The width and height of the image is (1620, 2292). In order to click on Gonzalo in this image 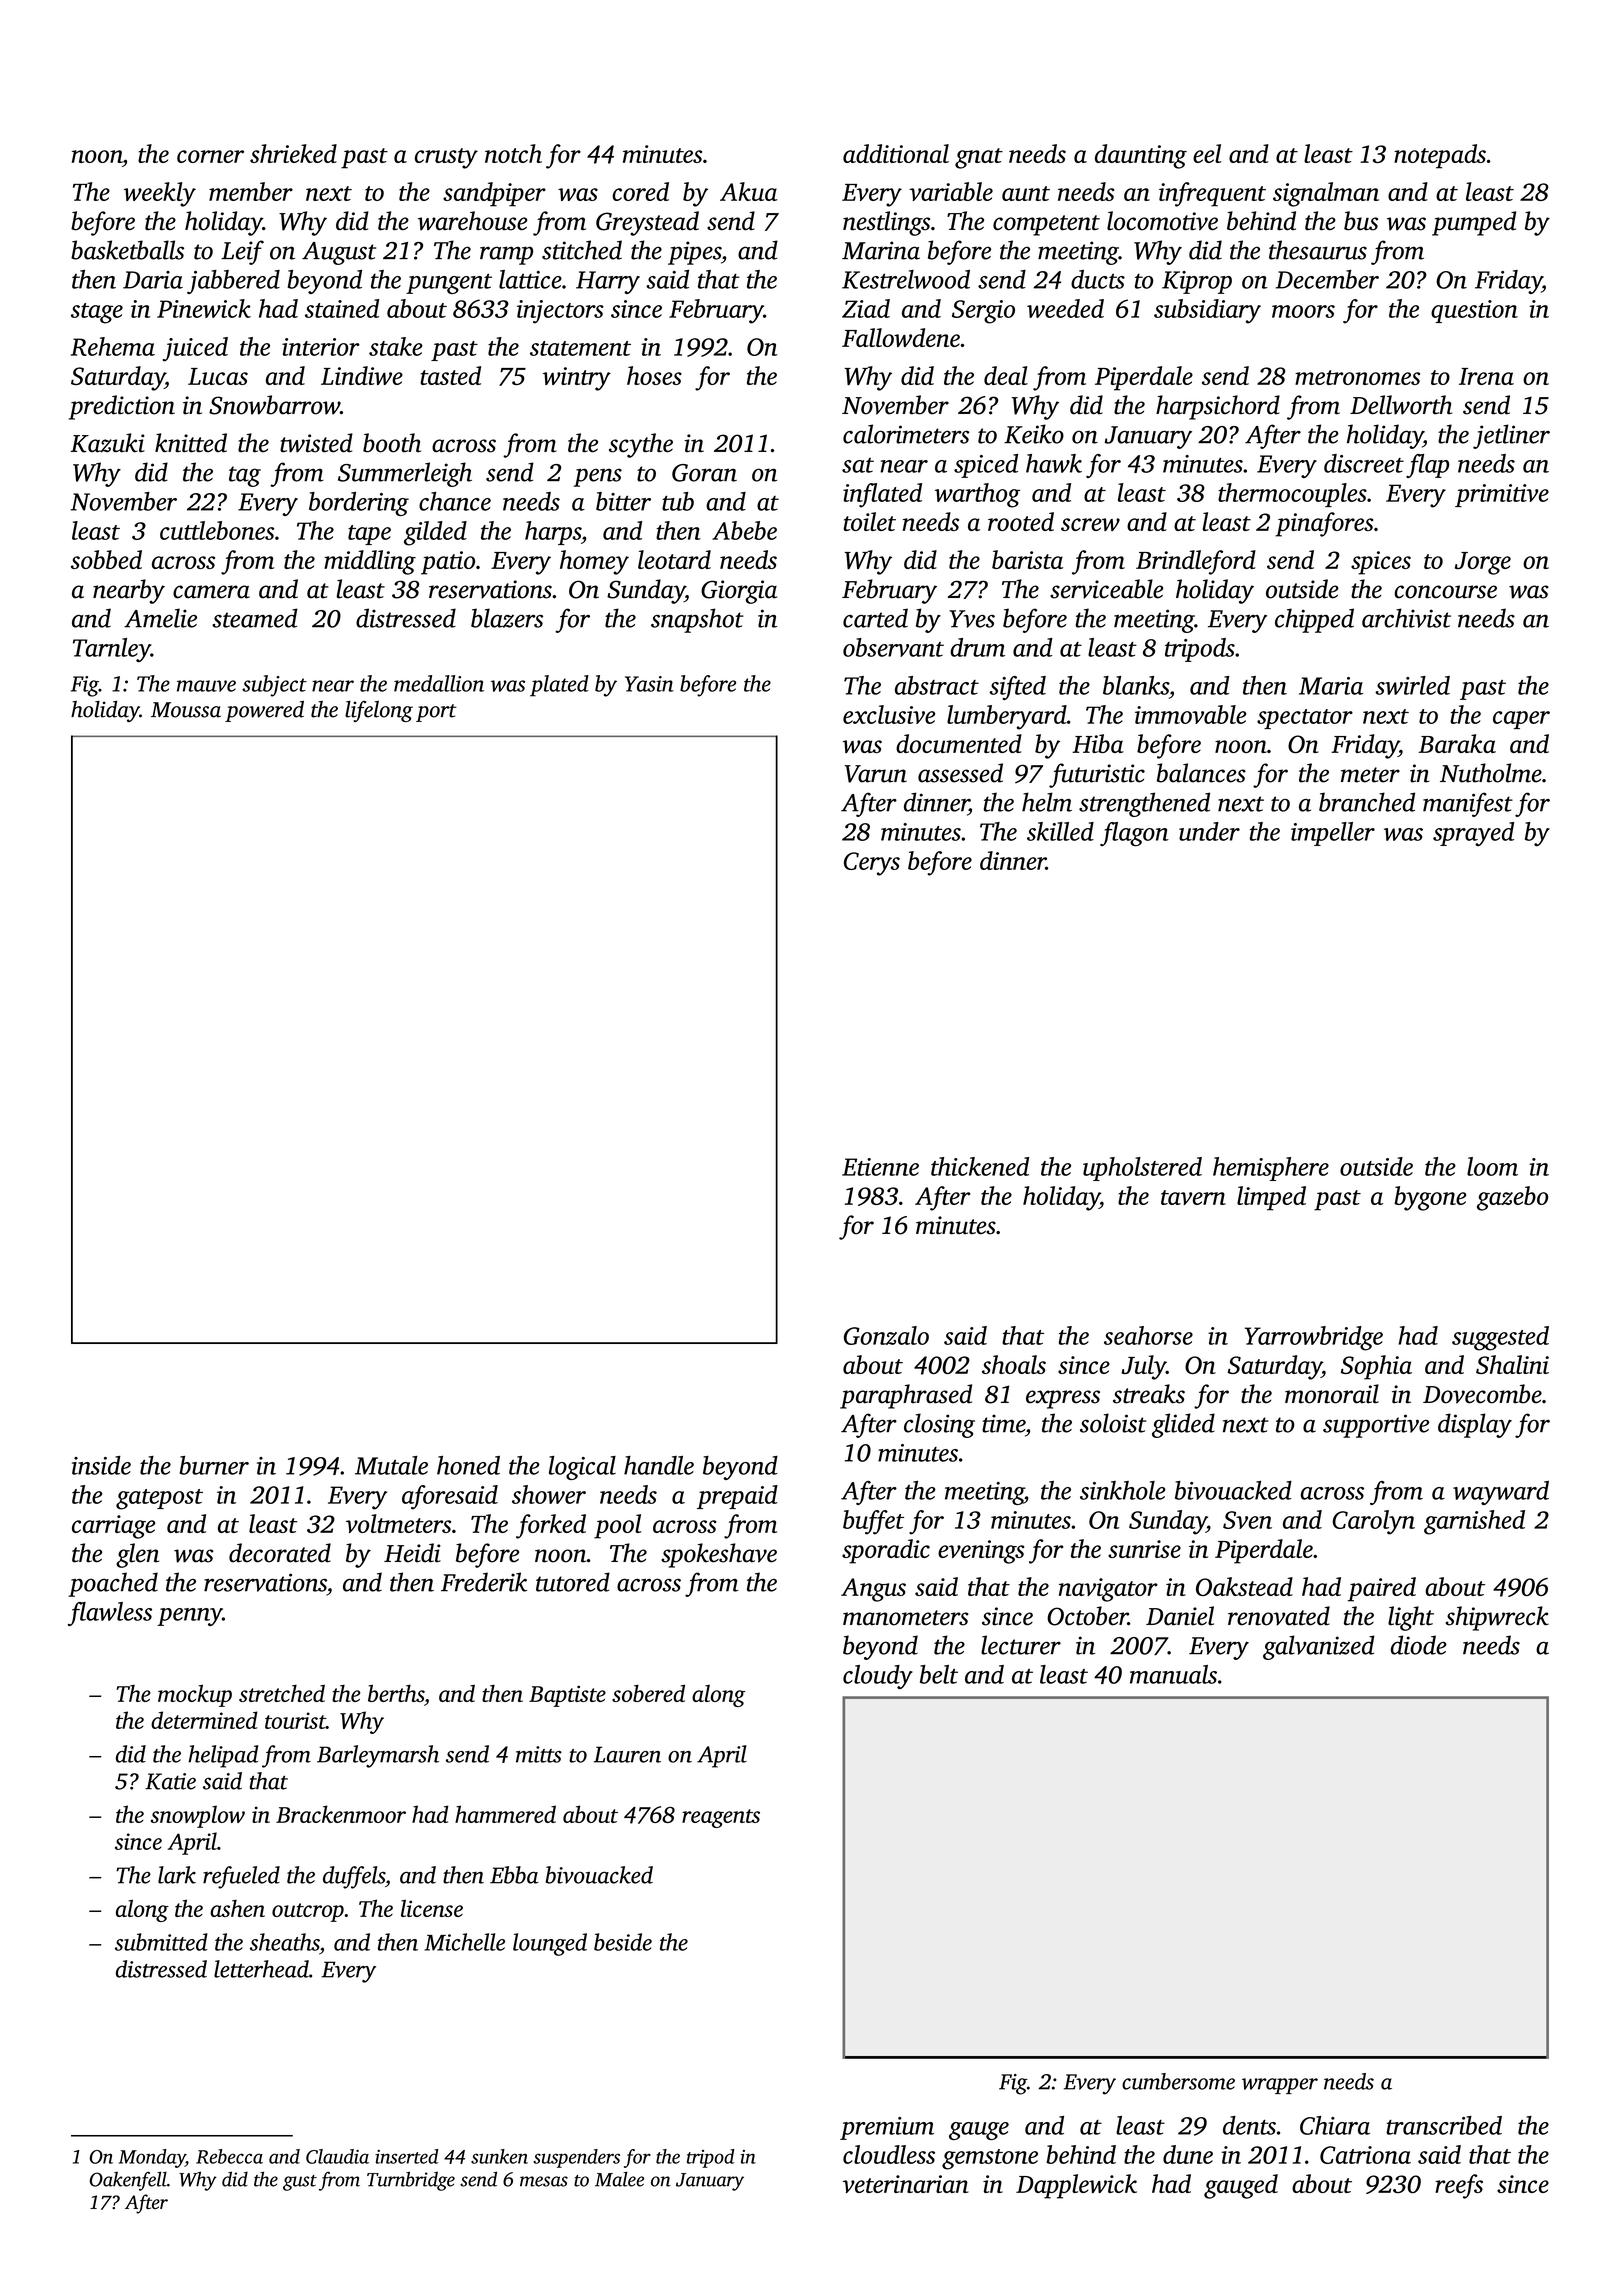, I will do `click(886, 1335)`.
